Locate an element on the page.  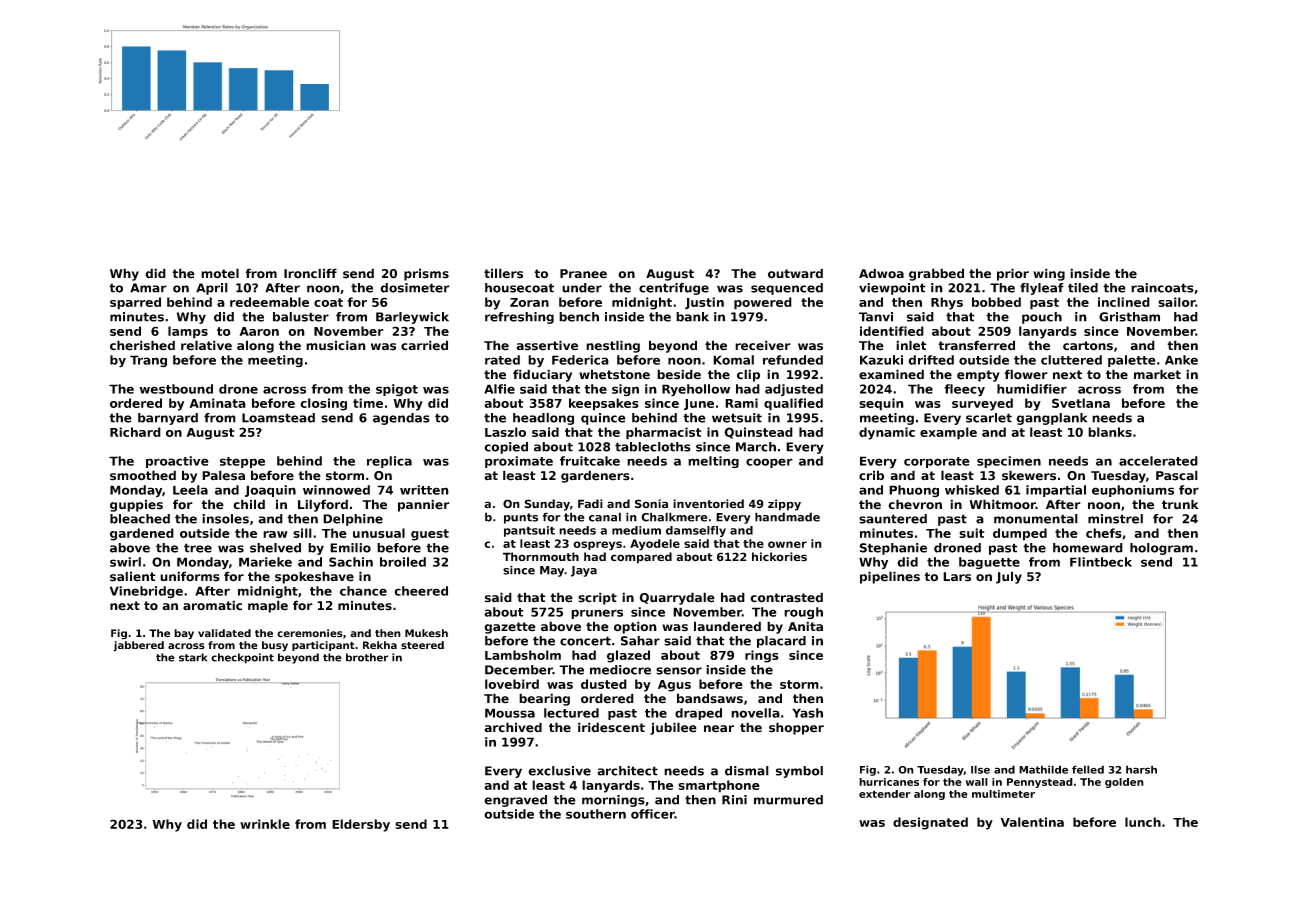
motel is located at coordinates (220, 273).
